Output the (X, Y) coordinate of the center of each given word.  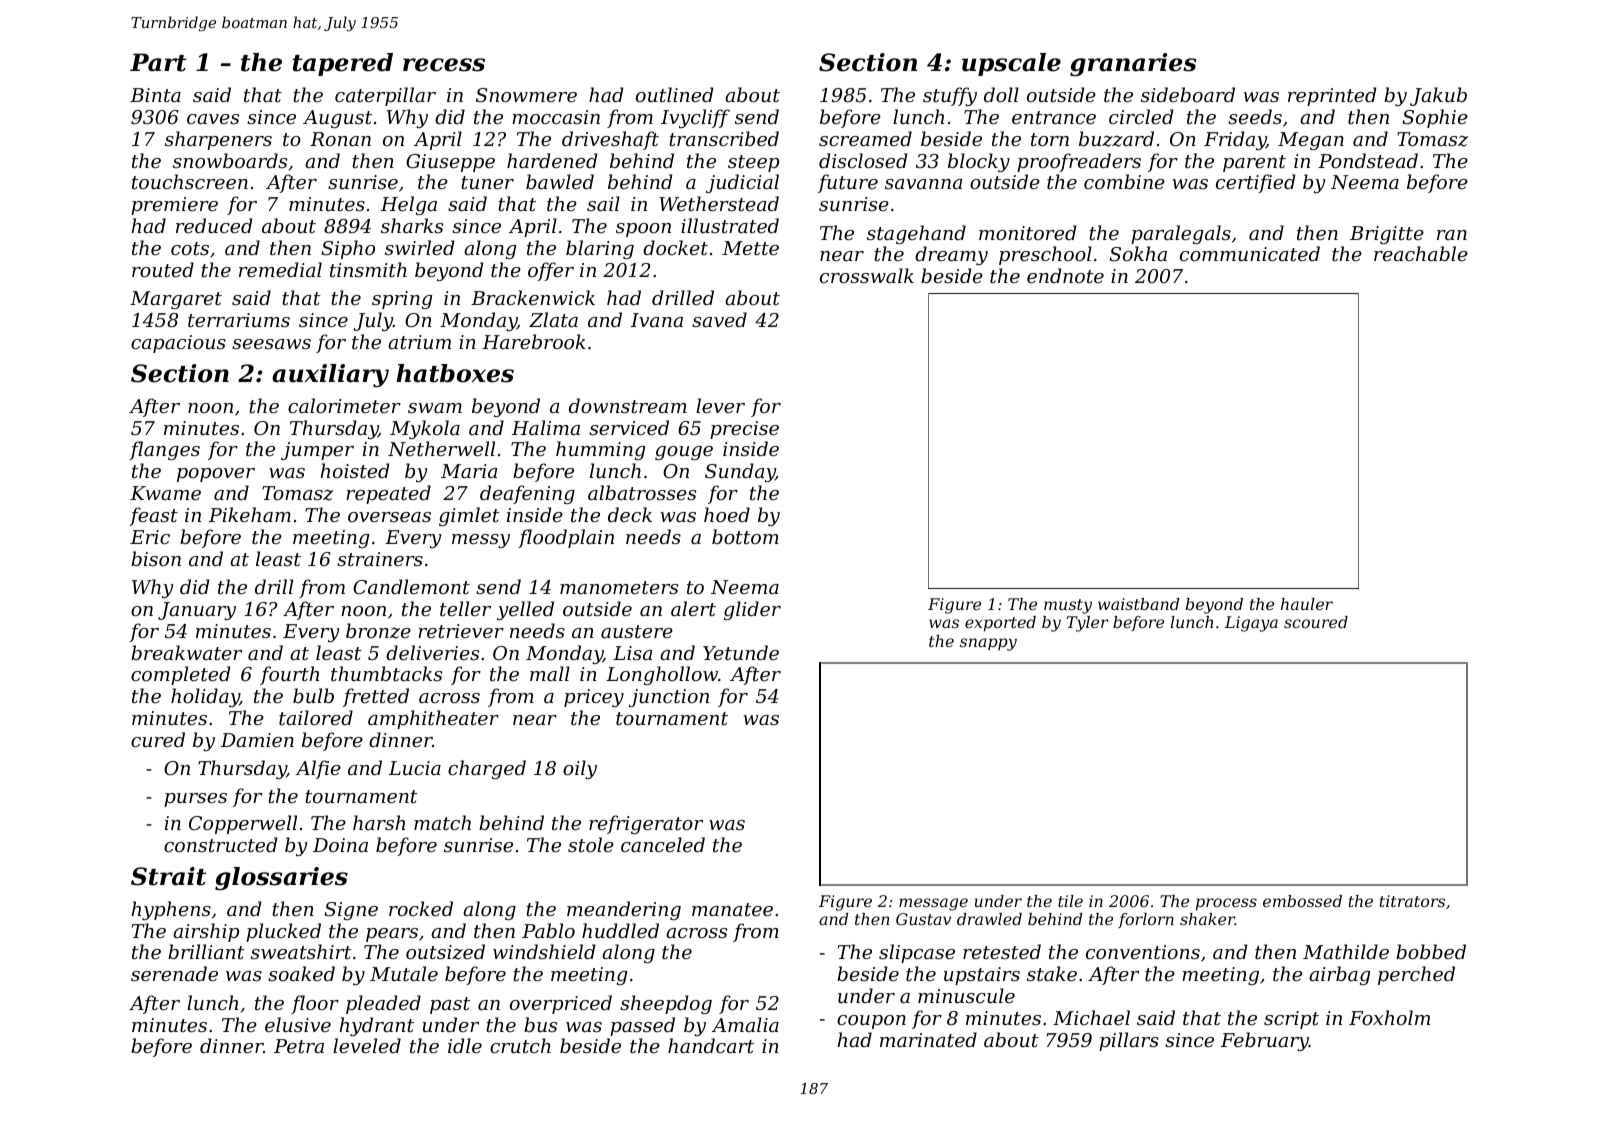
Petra (299, 1046)
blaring (600, 249)
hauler (1307, 604)
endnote (1065, 275)
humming (600, 450)
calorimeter (344, 405)
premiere (174, 206)
